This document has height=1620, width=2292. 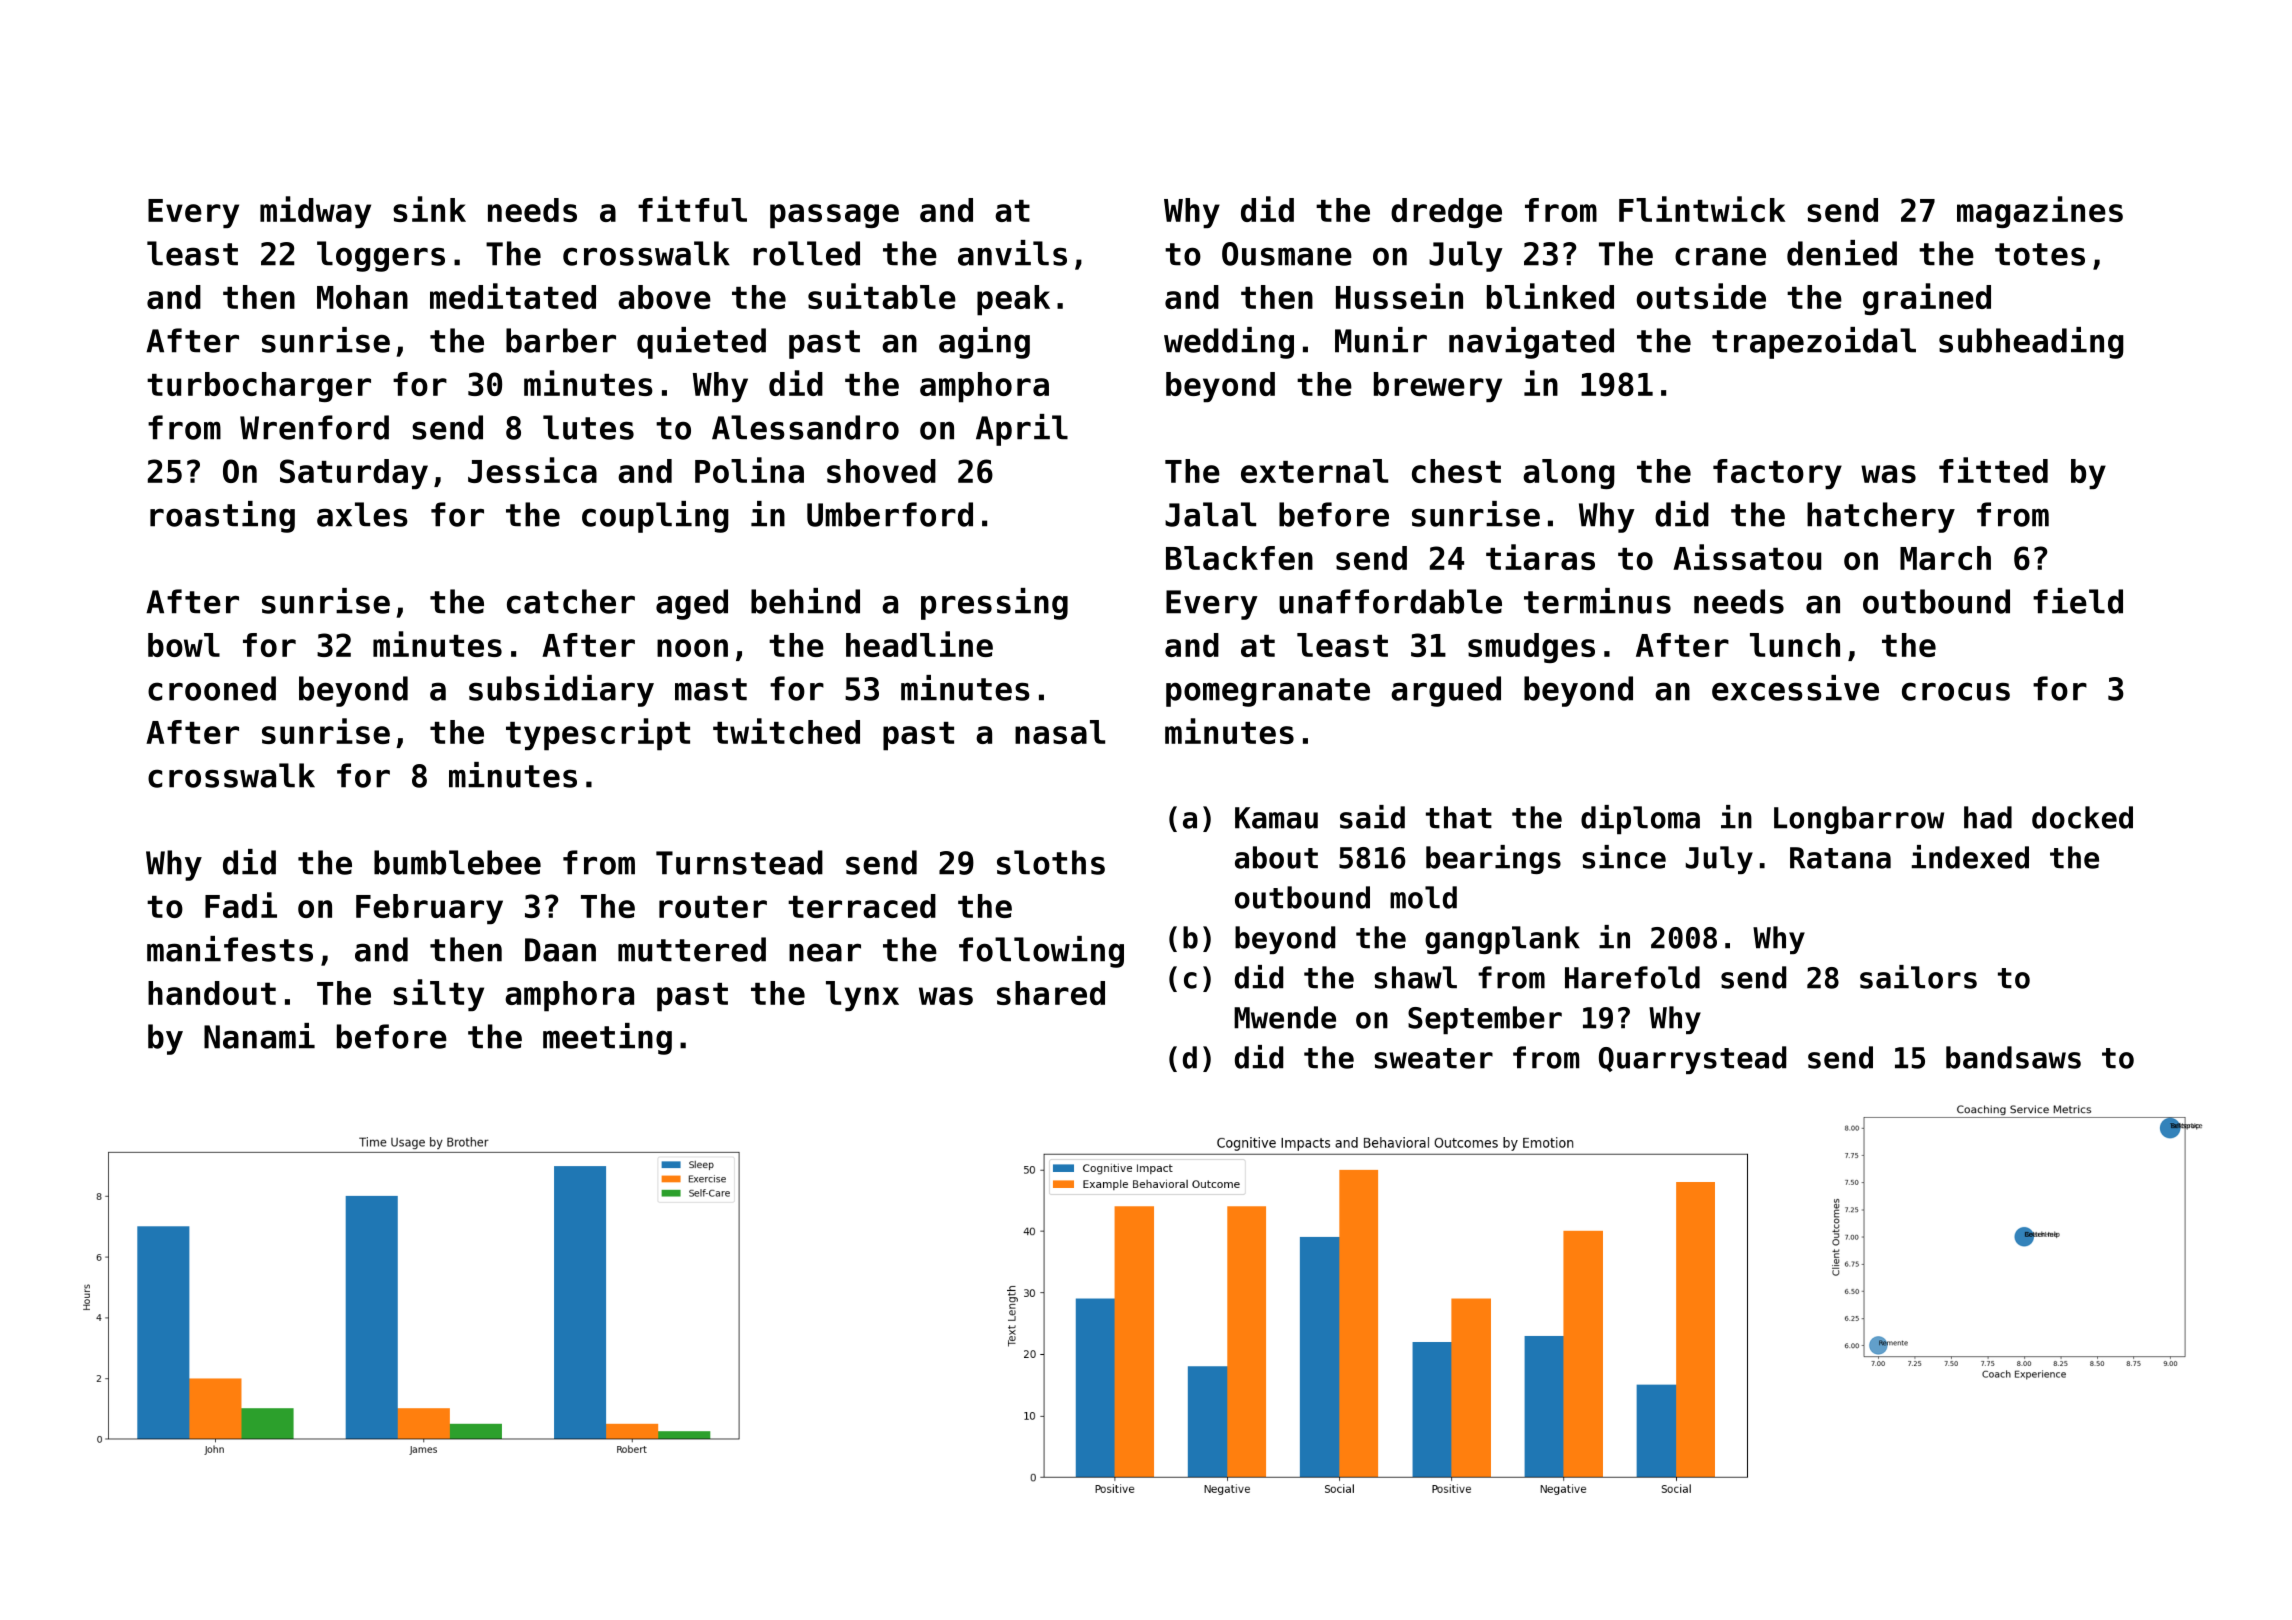 I want to click on typescript, so click(x=598, y=734).
